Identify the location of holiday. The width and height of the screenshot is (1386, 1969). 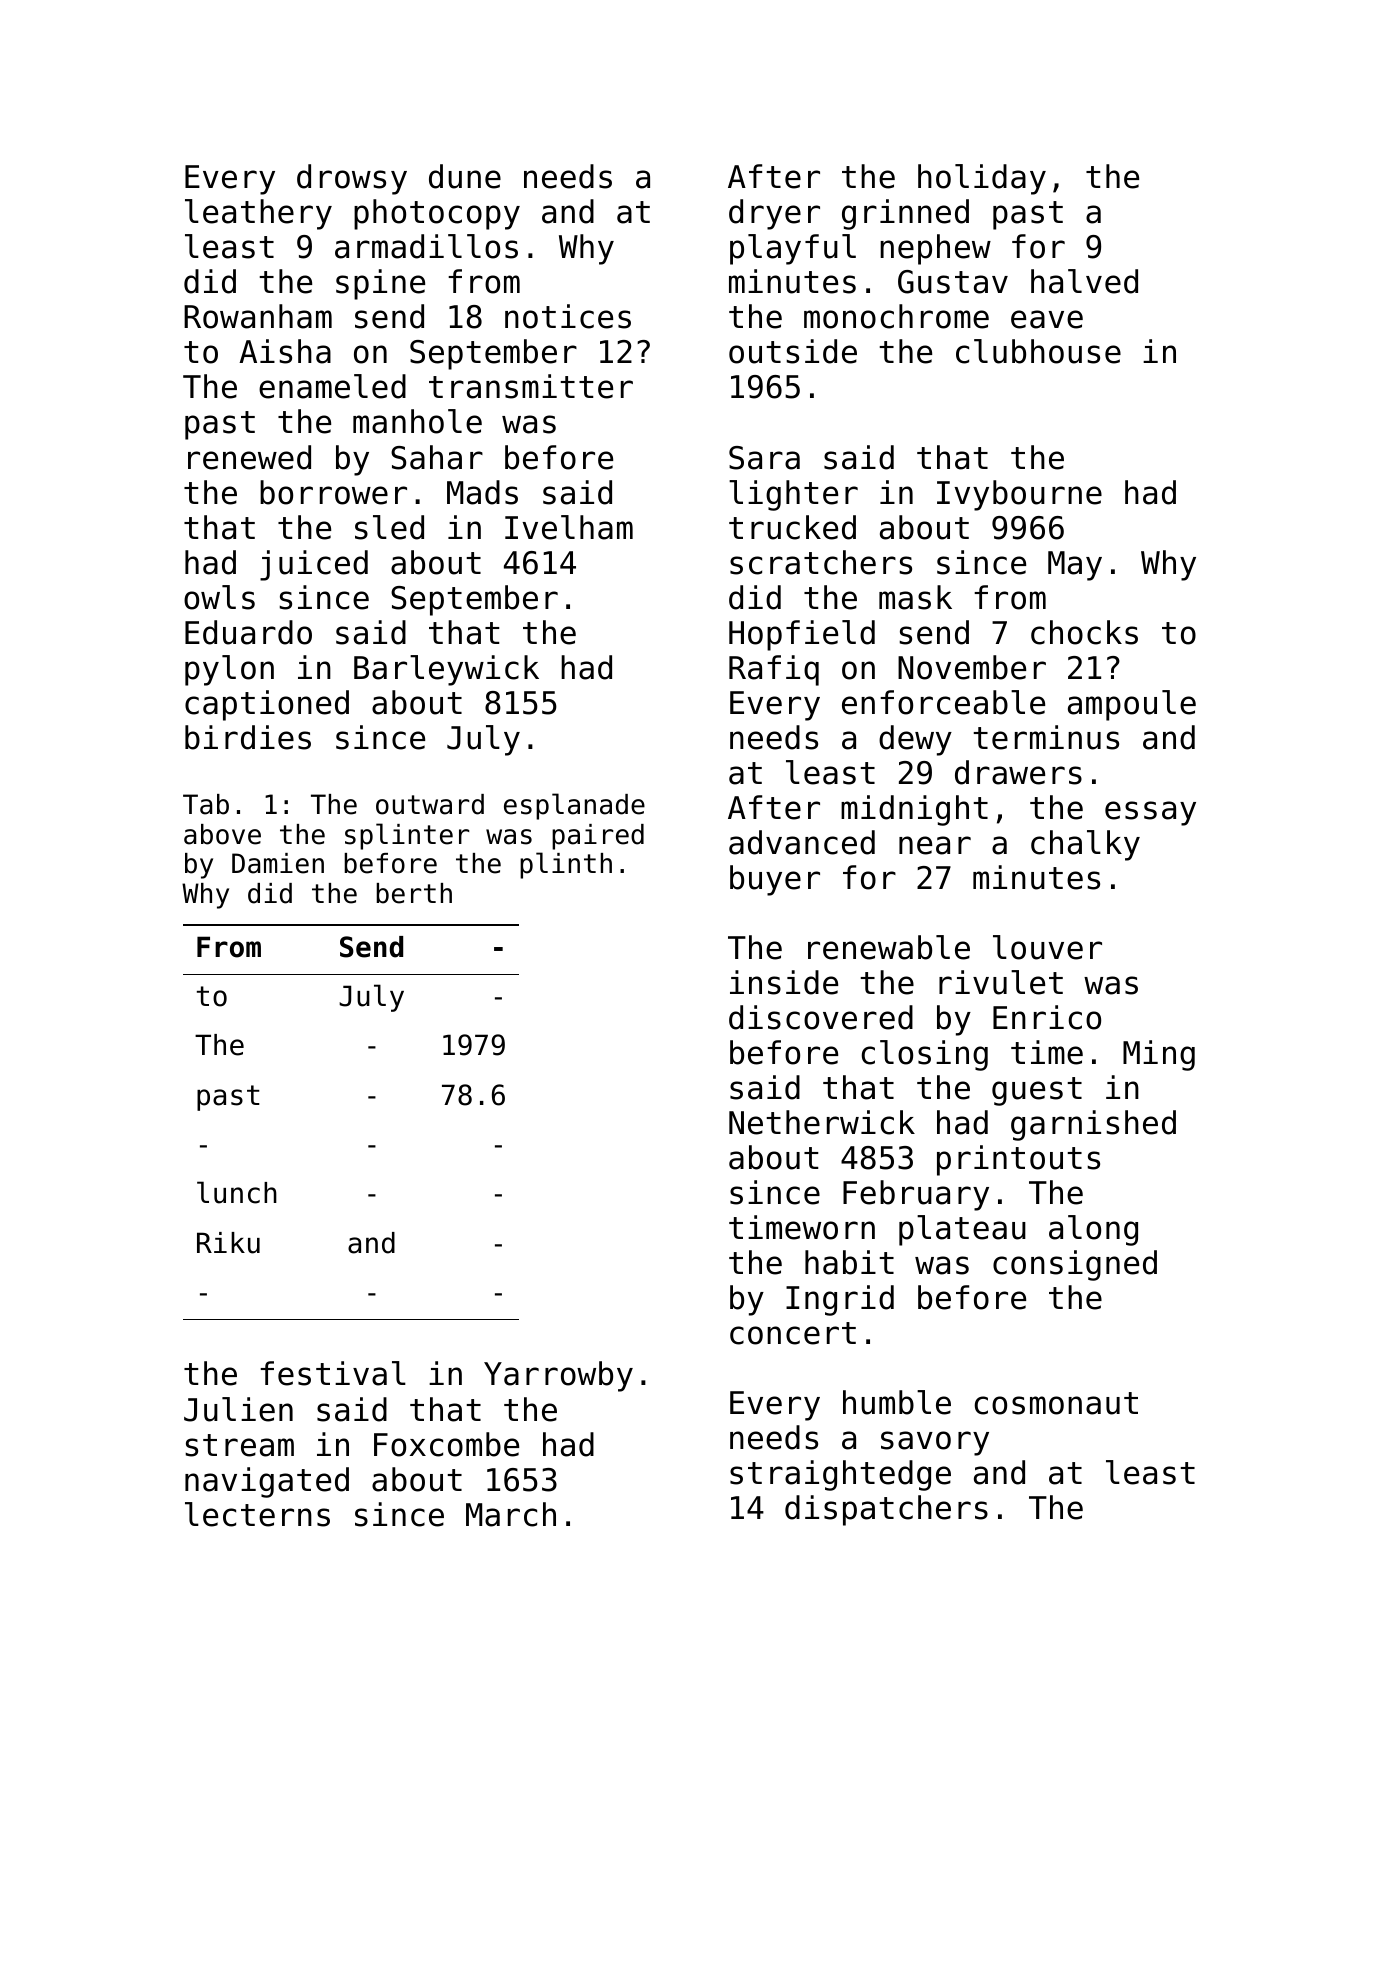
(982, 179).
